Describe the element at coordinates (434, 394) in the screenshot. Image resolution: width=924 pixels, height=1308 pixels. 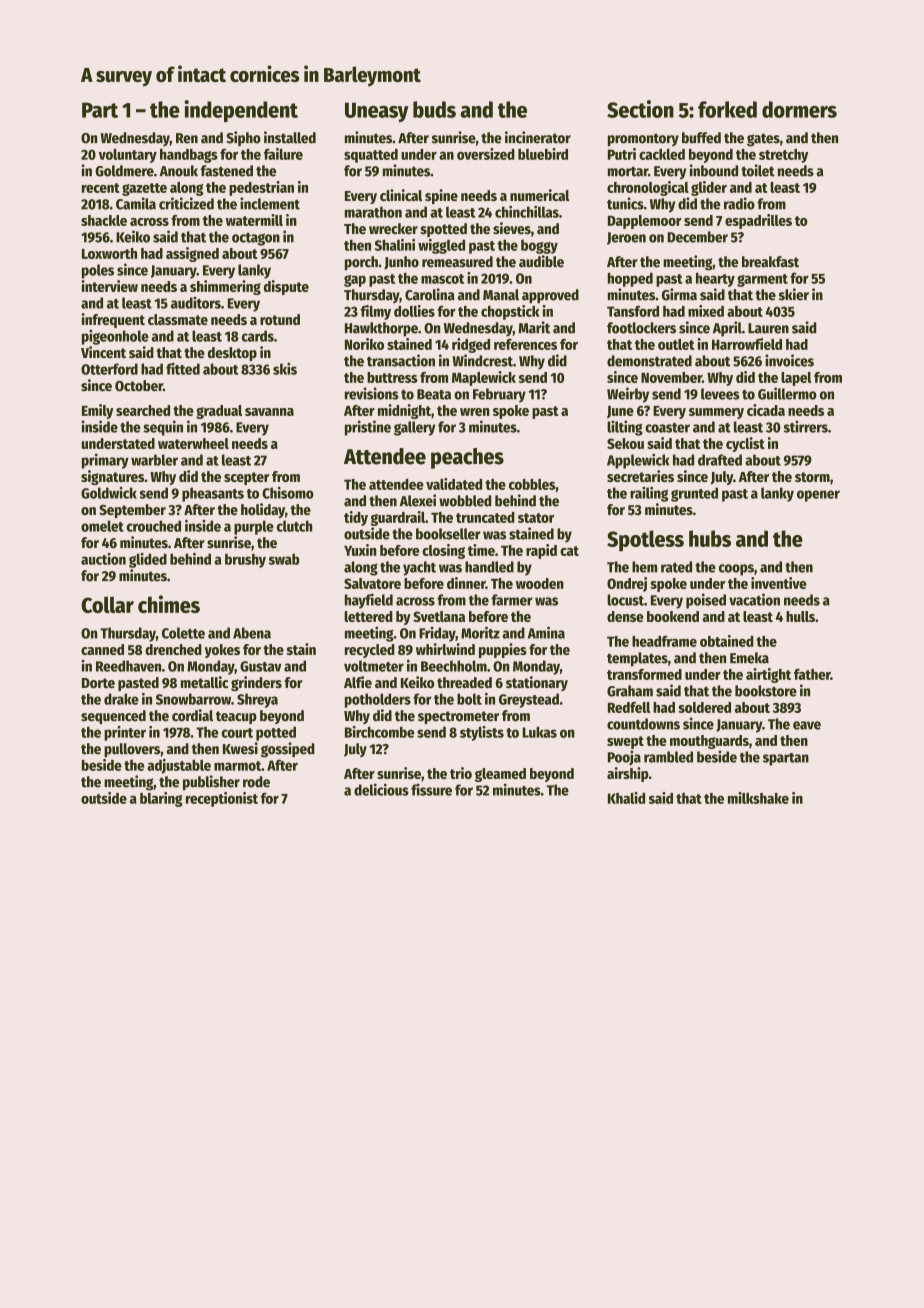
I see `Beata` at that location.
